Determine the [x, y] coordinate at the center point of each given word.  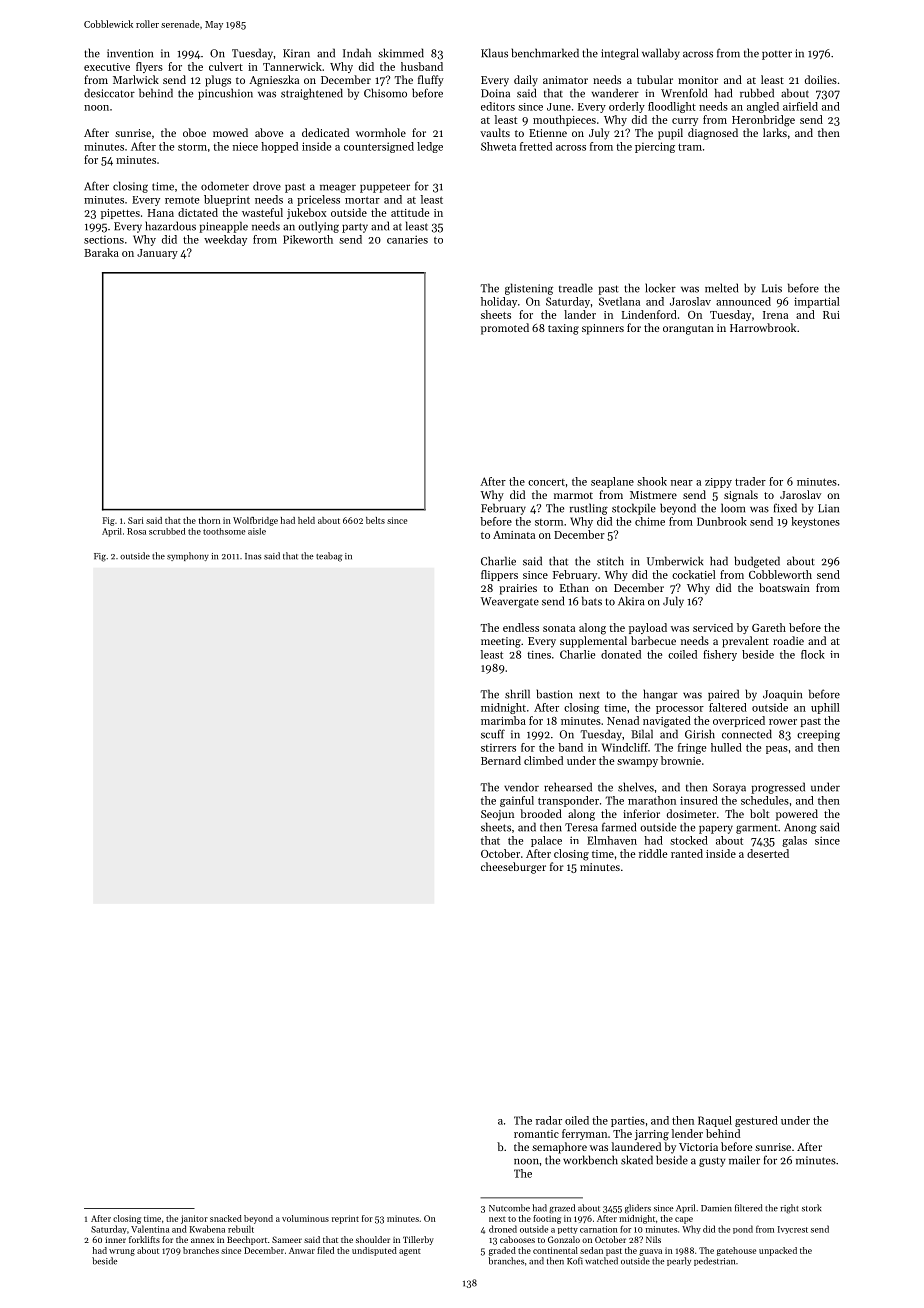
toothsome [224, 531]
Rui [831, 315]
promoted [505, 329]
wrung [122, 1252]
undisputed [374, 1251]
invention [130, 53]
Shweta [498, 146]
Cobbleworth [780, 574]
